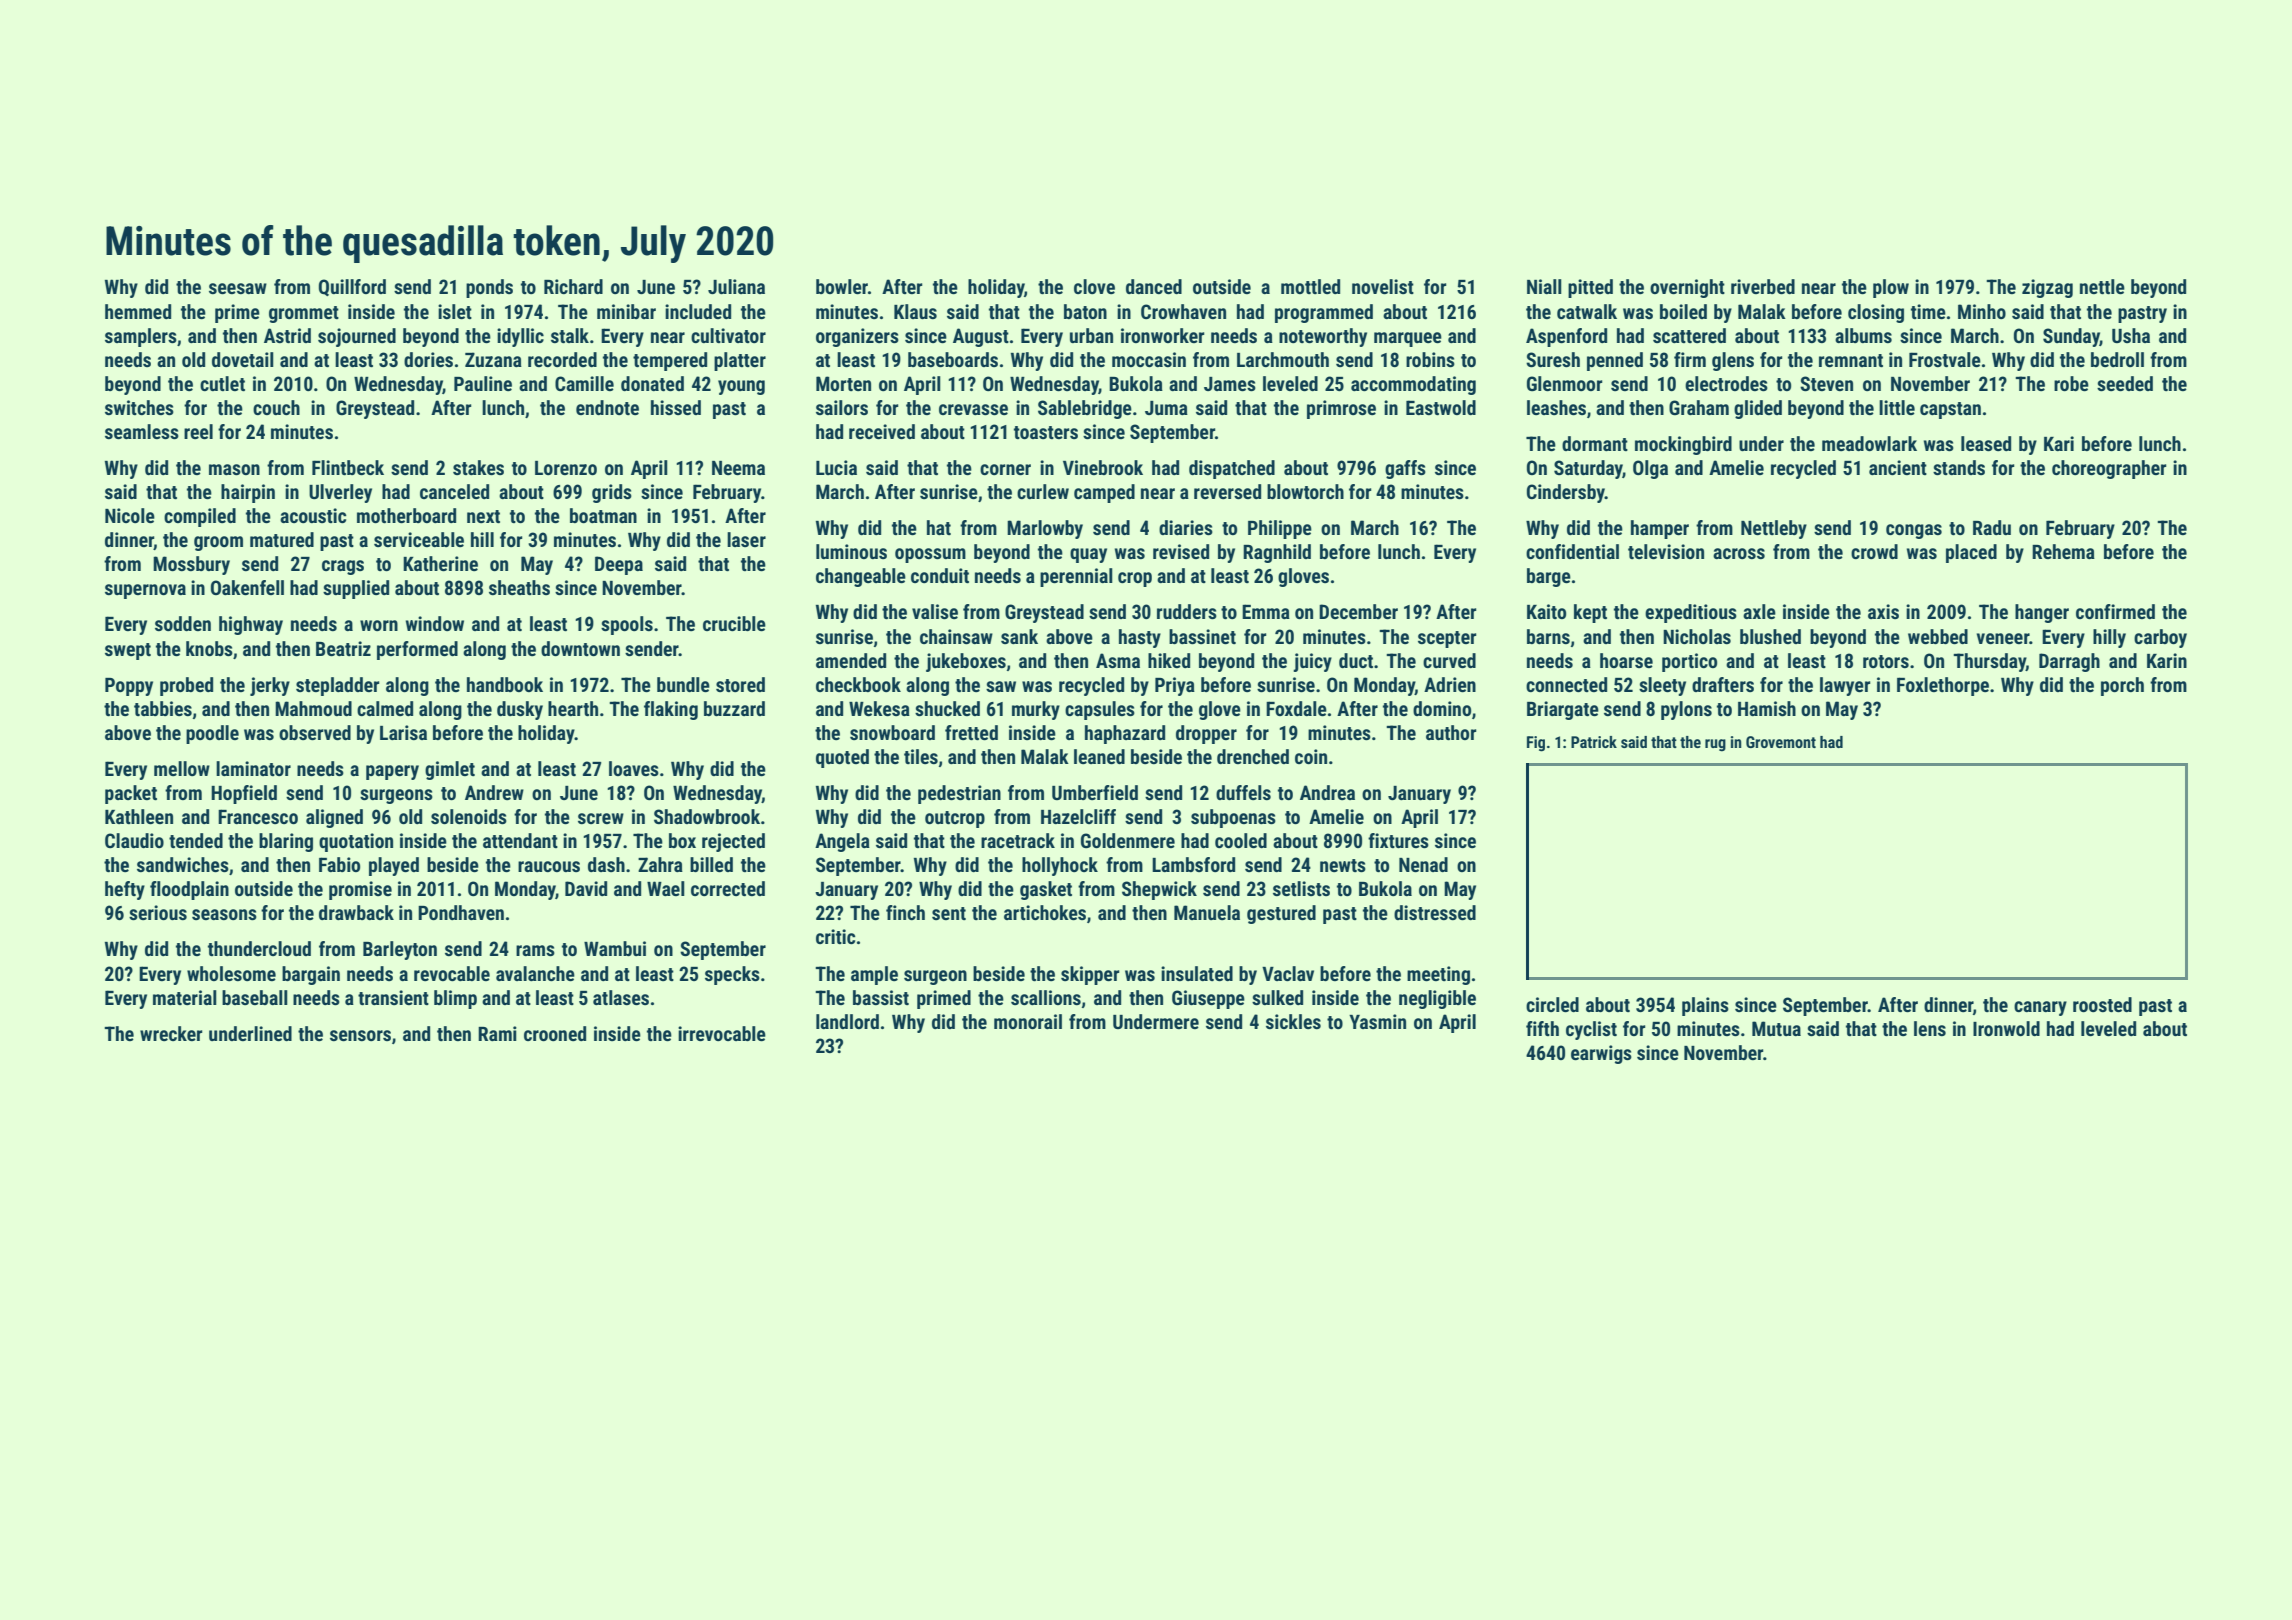 Image resolution: width=2292 pixels, height=1620 pixels. Describe the element at coordinates (400, 950) in the image. I see `Barleyton` at that location.
